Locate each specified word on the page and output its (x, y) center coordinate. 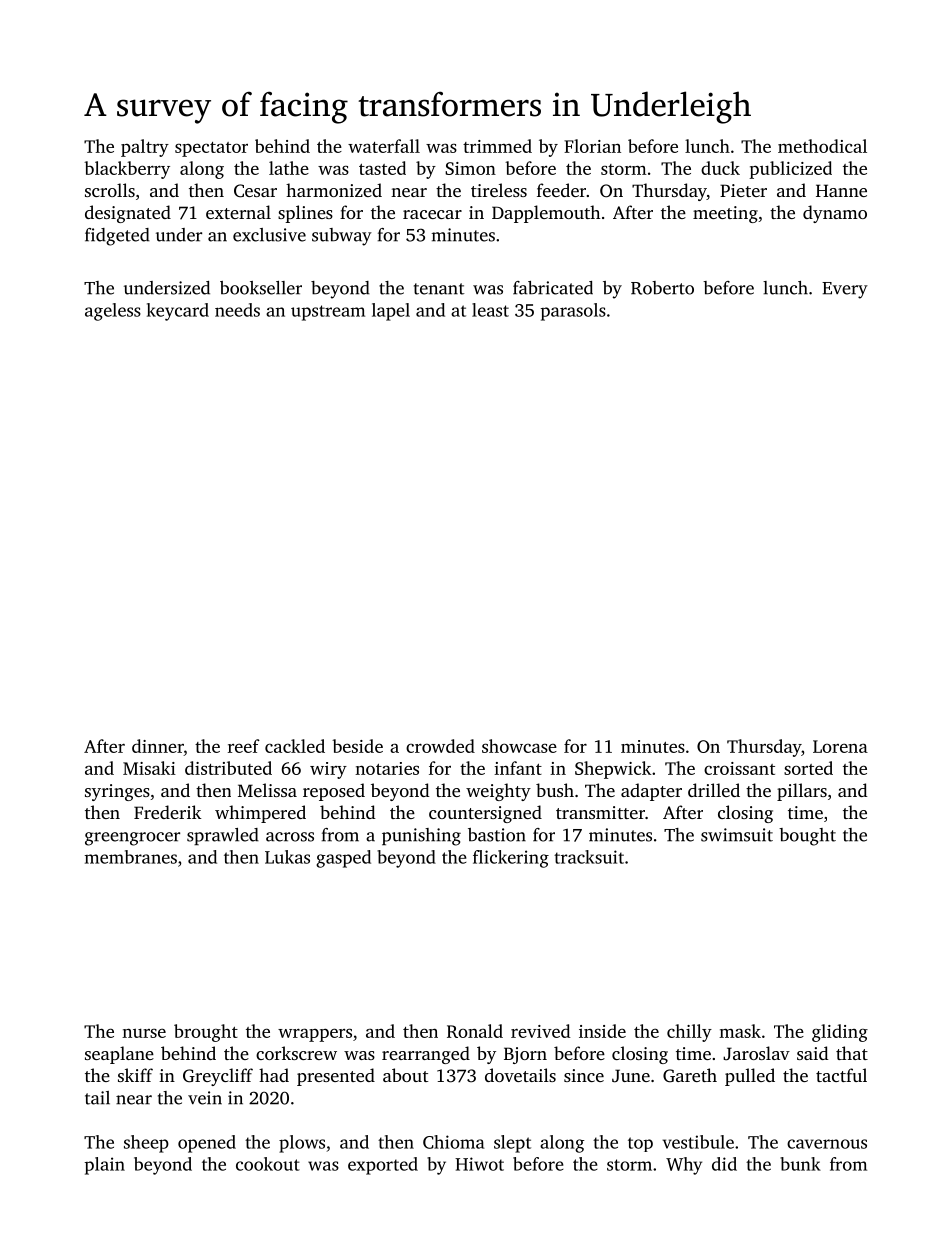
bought (807, 837)
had (274, 1075)
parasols (573, 312)
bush (555, 790)
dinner (158, 746)
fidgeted (117, 237)
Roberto (662, 288)
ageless (113, 312)
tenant (439, 289)
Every (845, 290)
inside (602, 1031)
